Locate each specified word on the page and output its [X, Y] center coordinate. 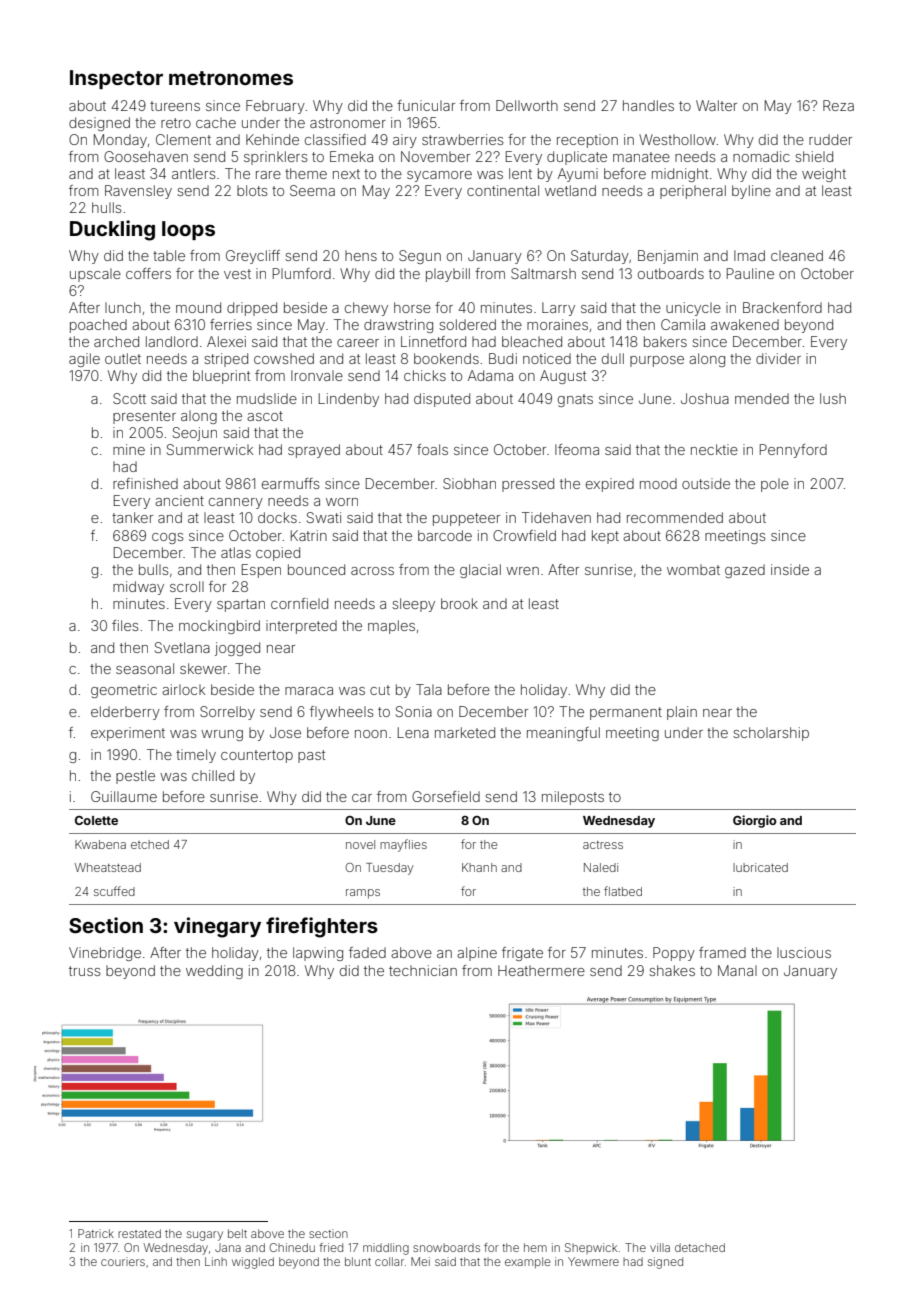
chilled [213, 775]
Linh [216, 1261]
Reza [838, 105]
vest [237, 274]
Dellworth [527, 105]
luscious [804, 952]
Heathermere [541, 970]
